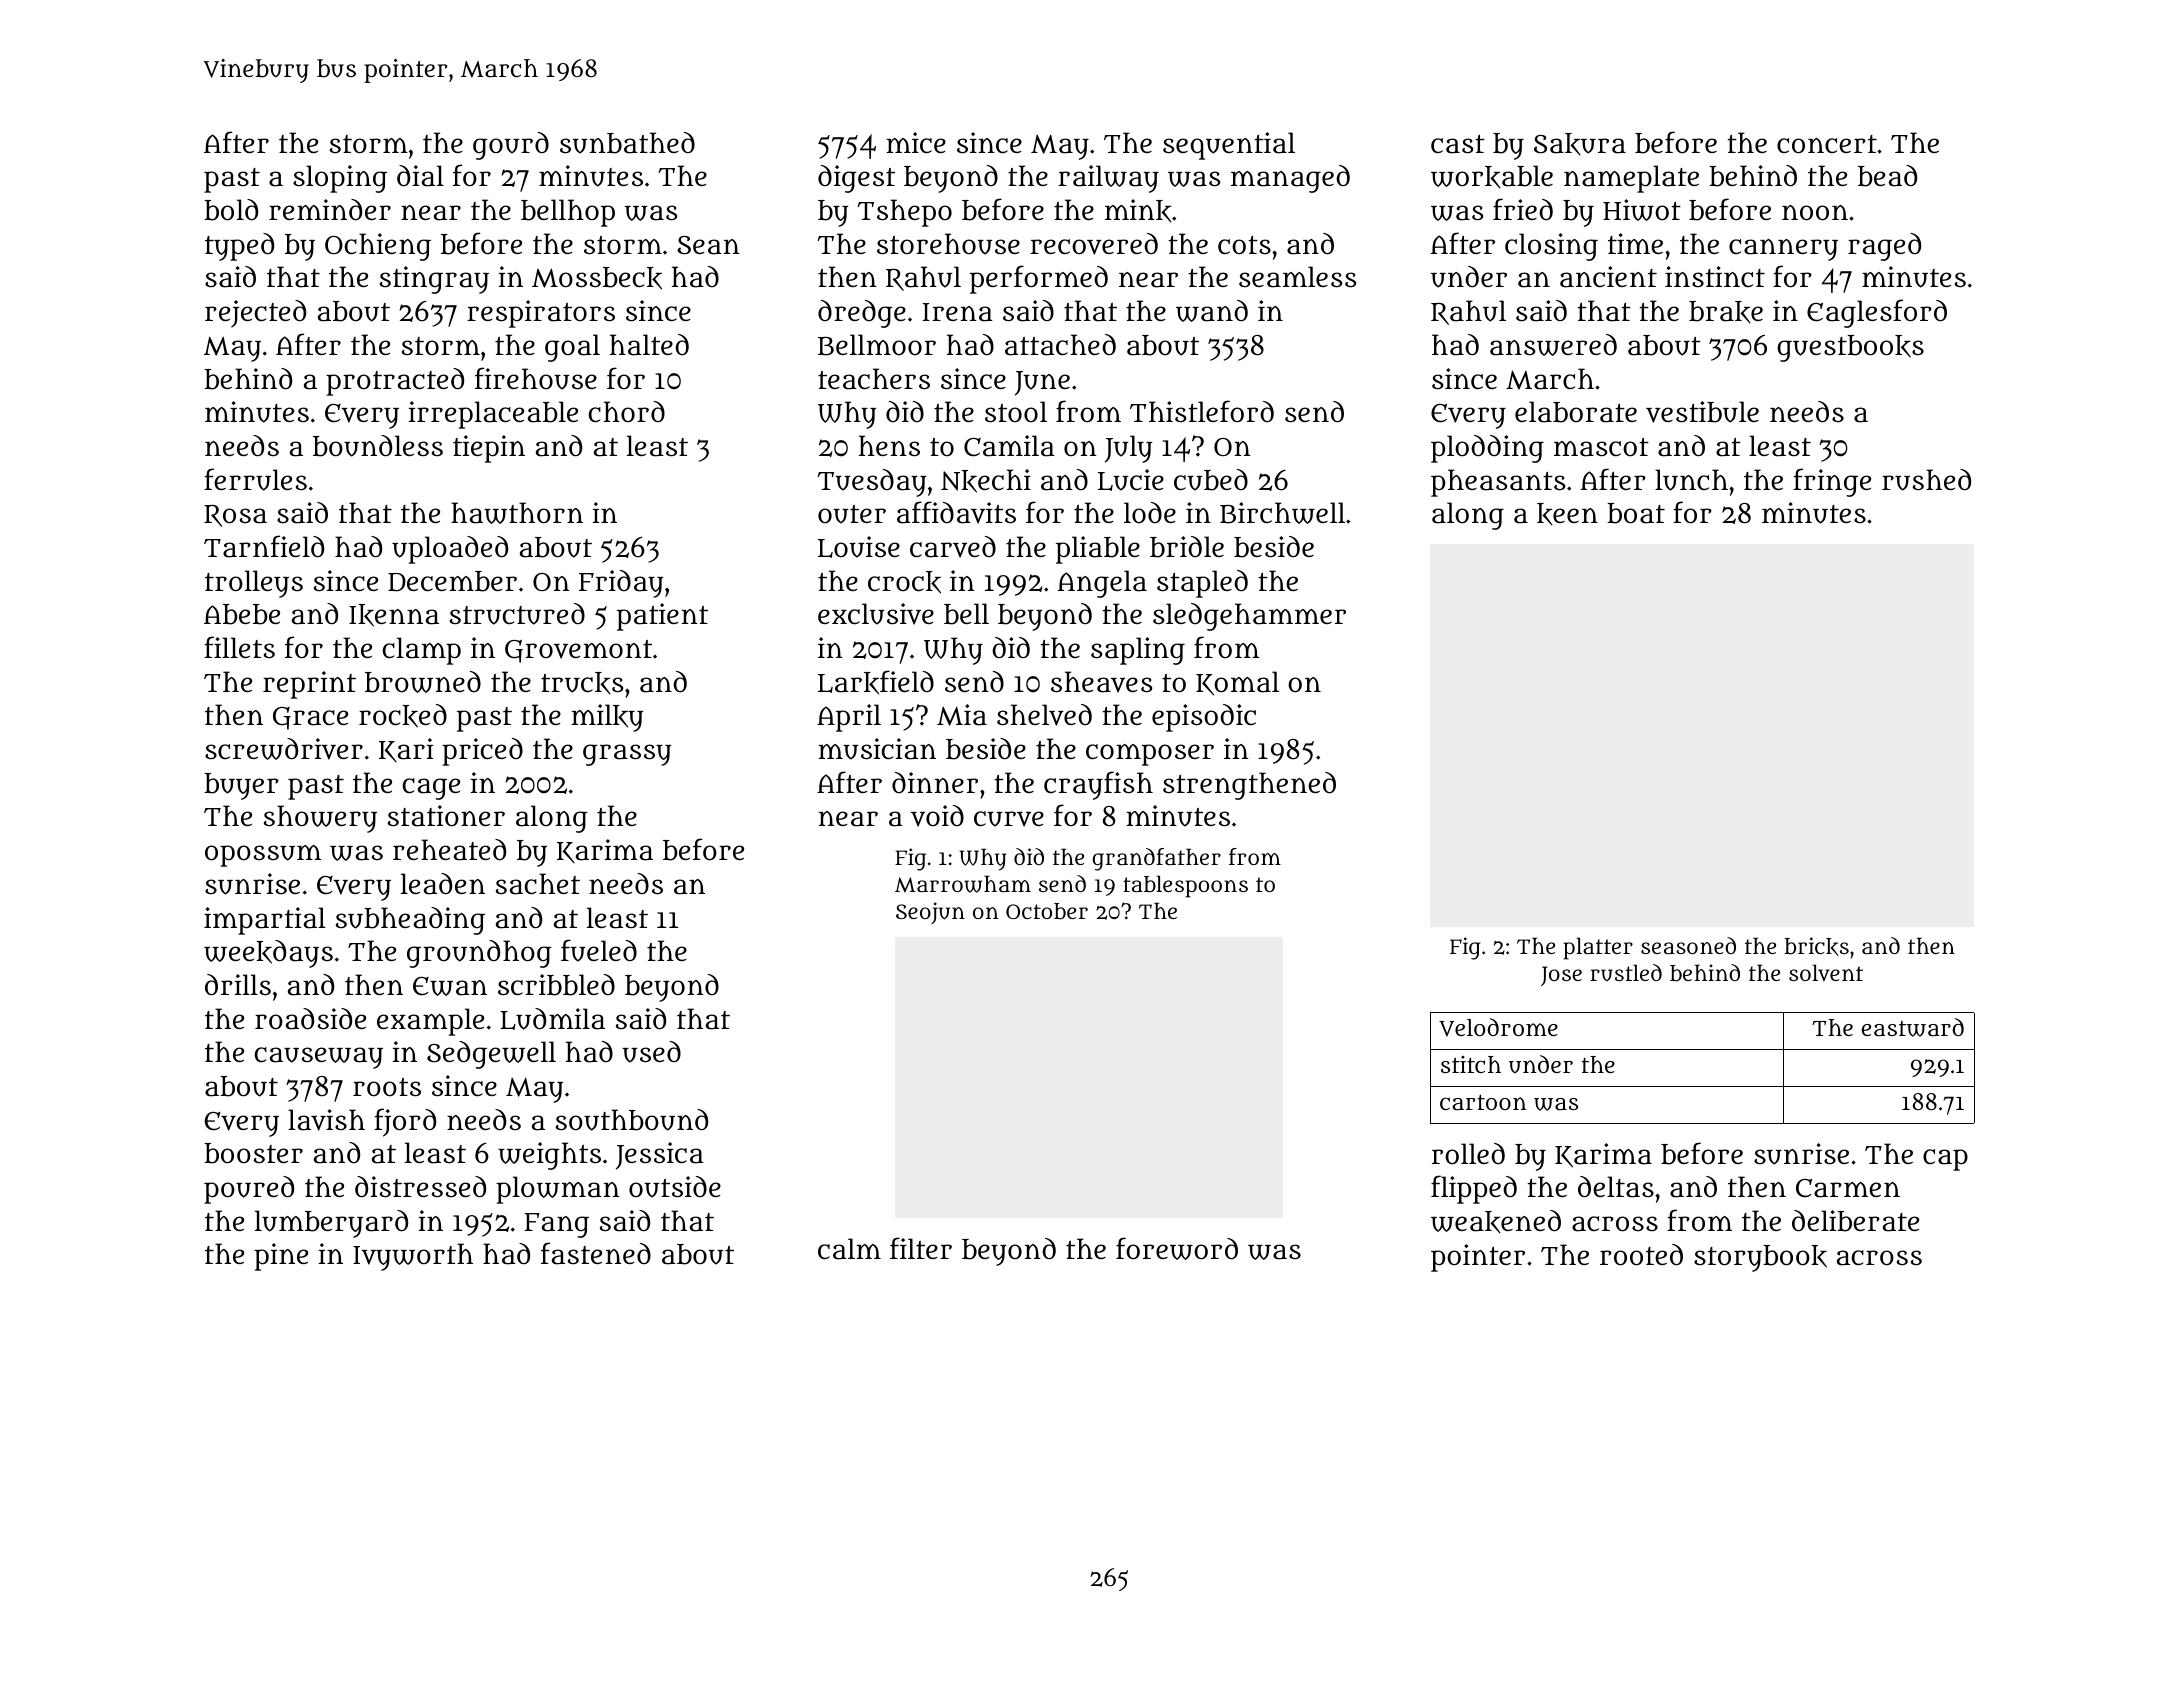 This document has width=2178, height=1683. What do you see at coordinates (1177, 1248) in the document?
I see `foreword` at bounding box center [1177, 1248].
